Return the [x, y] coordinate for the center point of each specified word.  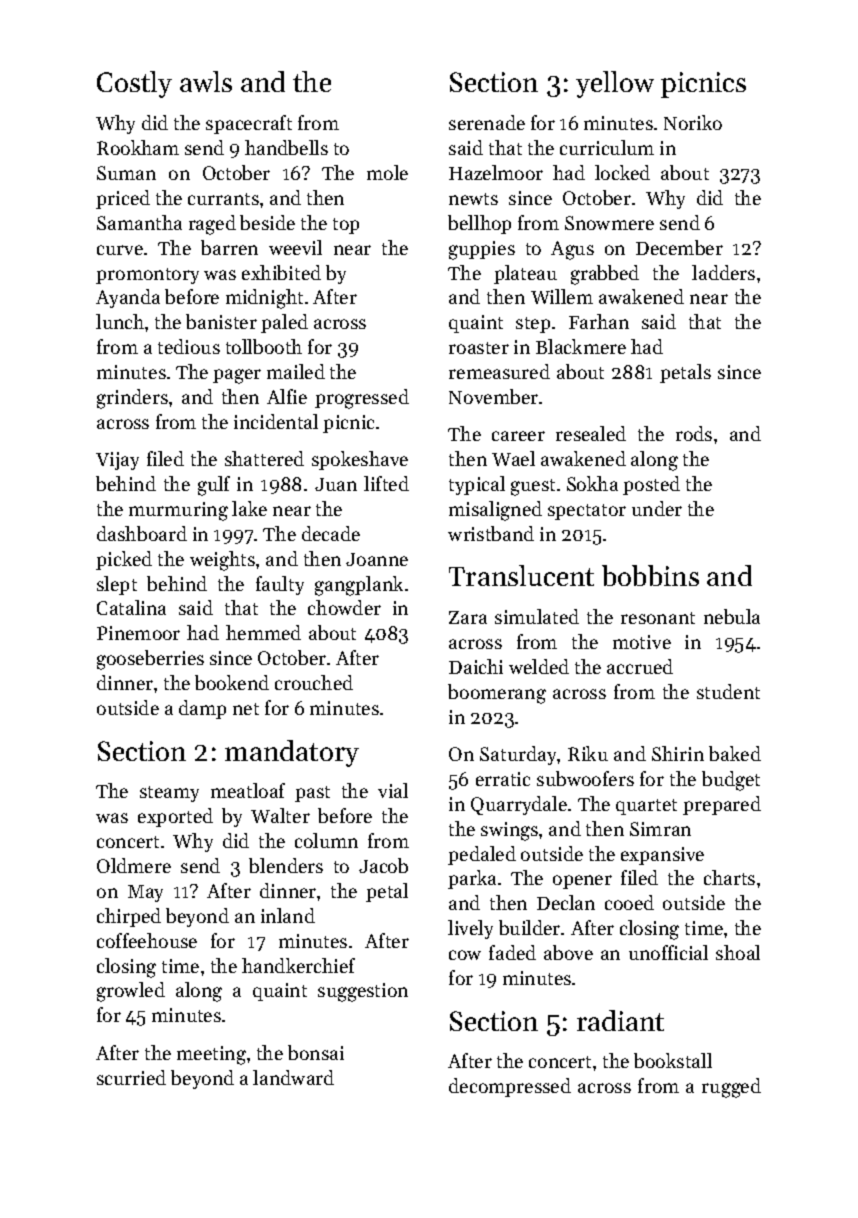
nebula [732, 616]
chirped [129, 917]
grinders [132, 399]
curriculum [607, 147]
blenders [286, 865]
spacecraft [249, 124]
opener [582, 882]
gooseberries [150, 660]
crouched [314, 682]
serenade [487, 122]
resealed [591, 433]
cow [465, 955]
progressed [362, 399]
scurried [131, 1077]
